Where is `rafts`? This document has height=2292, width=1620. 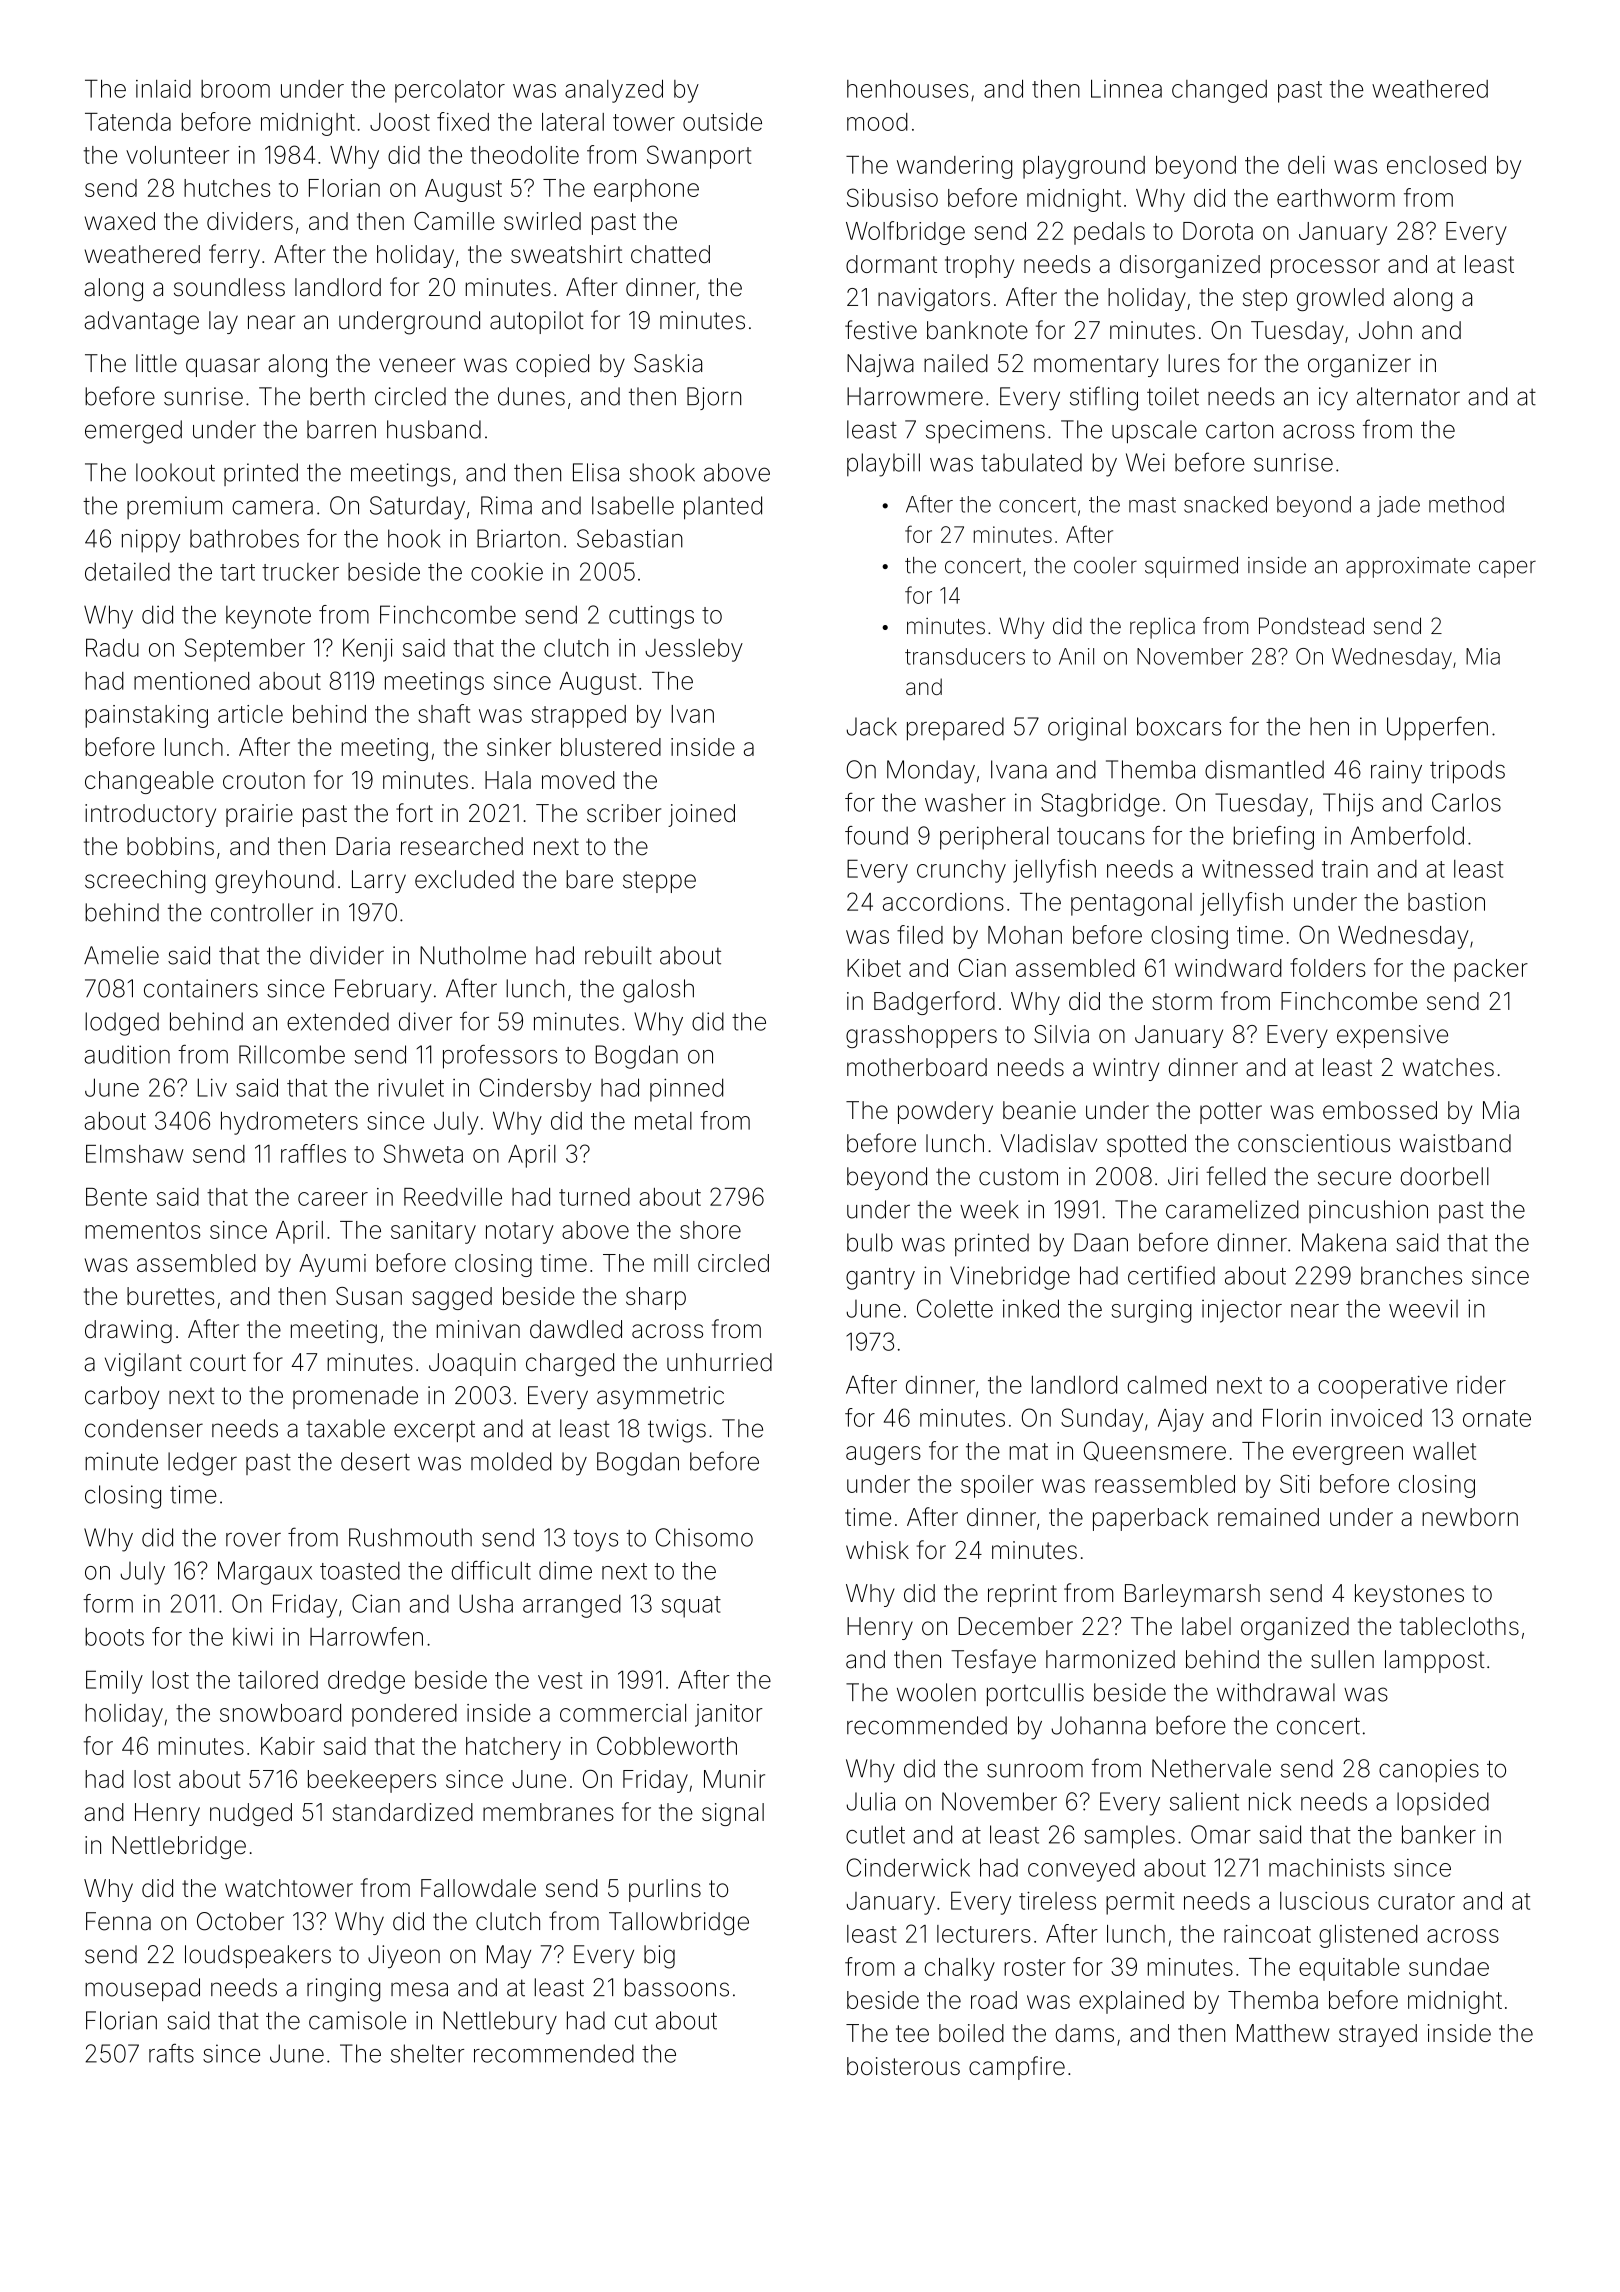
rafts is located at coordinates (171, 2053).
